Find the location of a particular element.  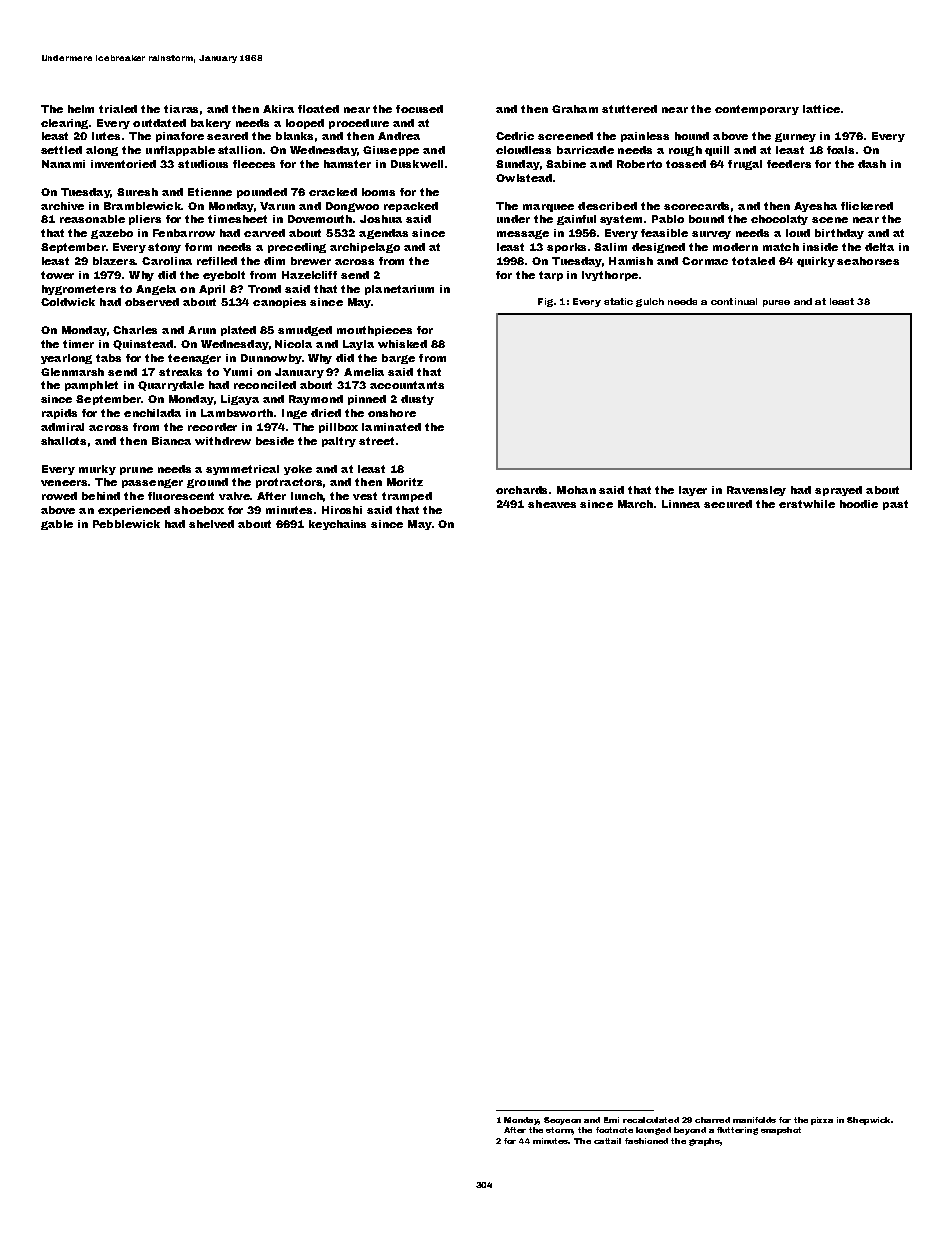

Cormac is located at coordinates (705, 261).
